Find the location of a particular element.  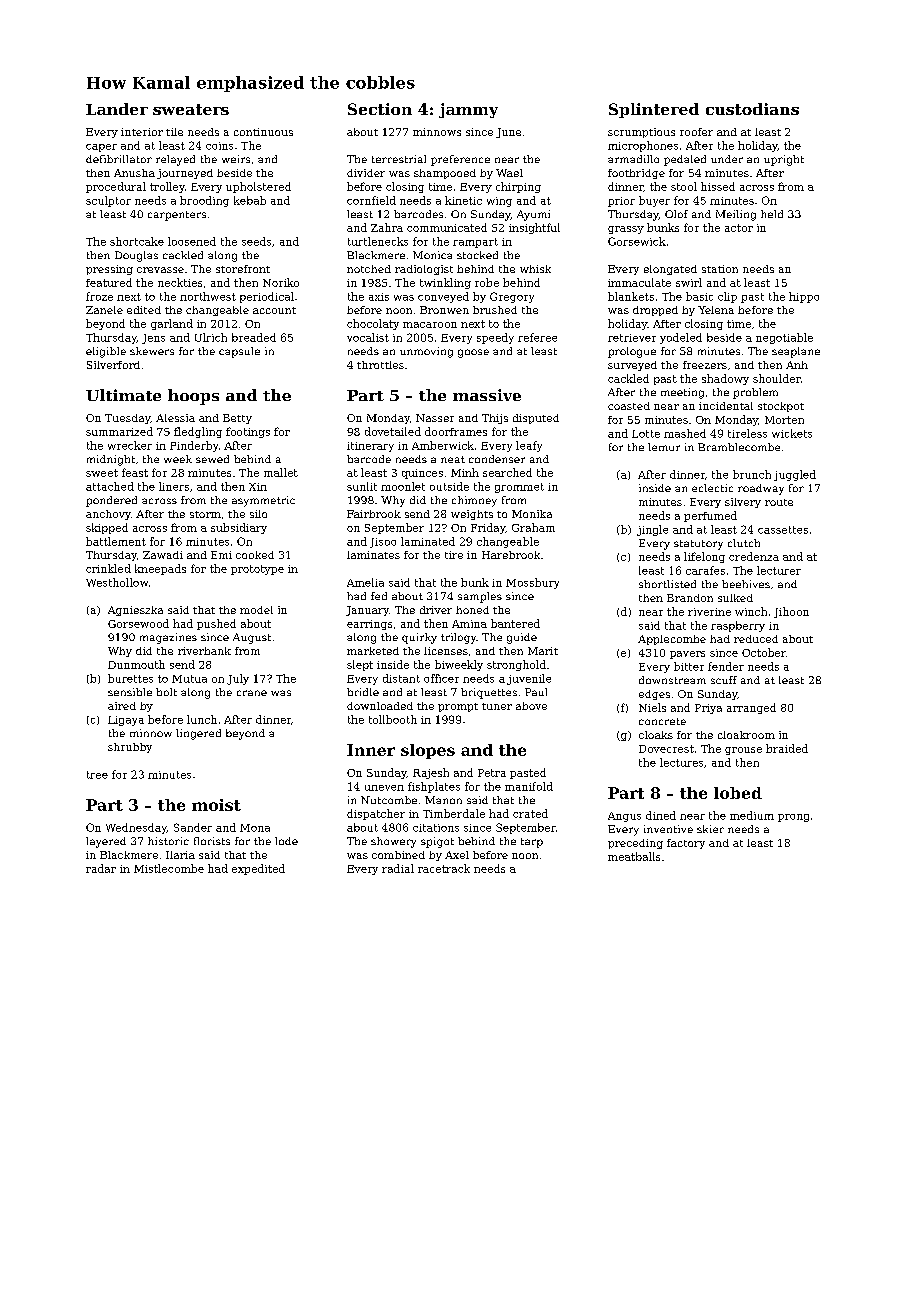

Amberwick is located at coordinates (443, 445).
